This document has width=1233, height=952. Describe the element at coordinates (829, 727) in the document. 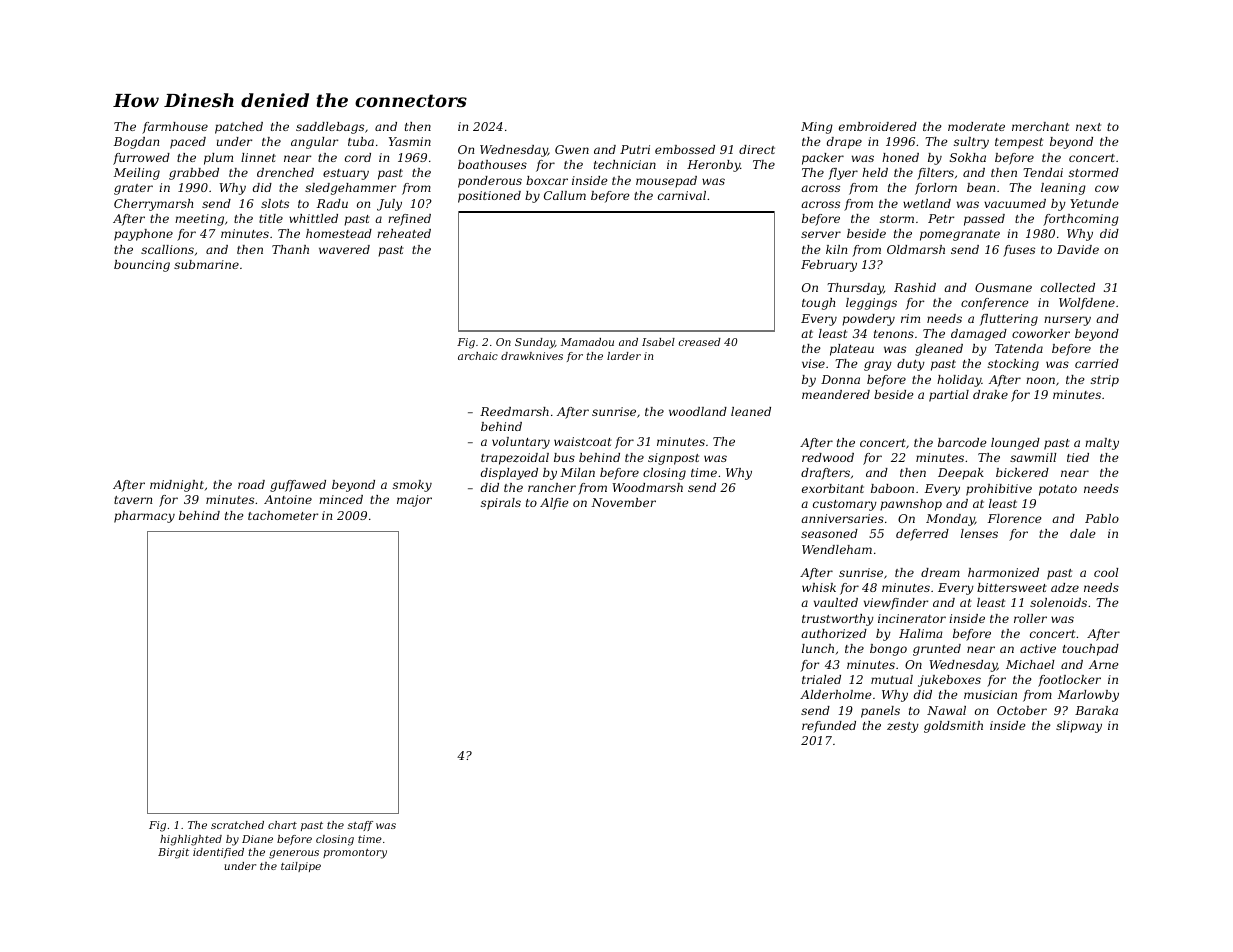

I see `refunded` at that location.
